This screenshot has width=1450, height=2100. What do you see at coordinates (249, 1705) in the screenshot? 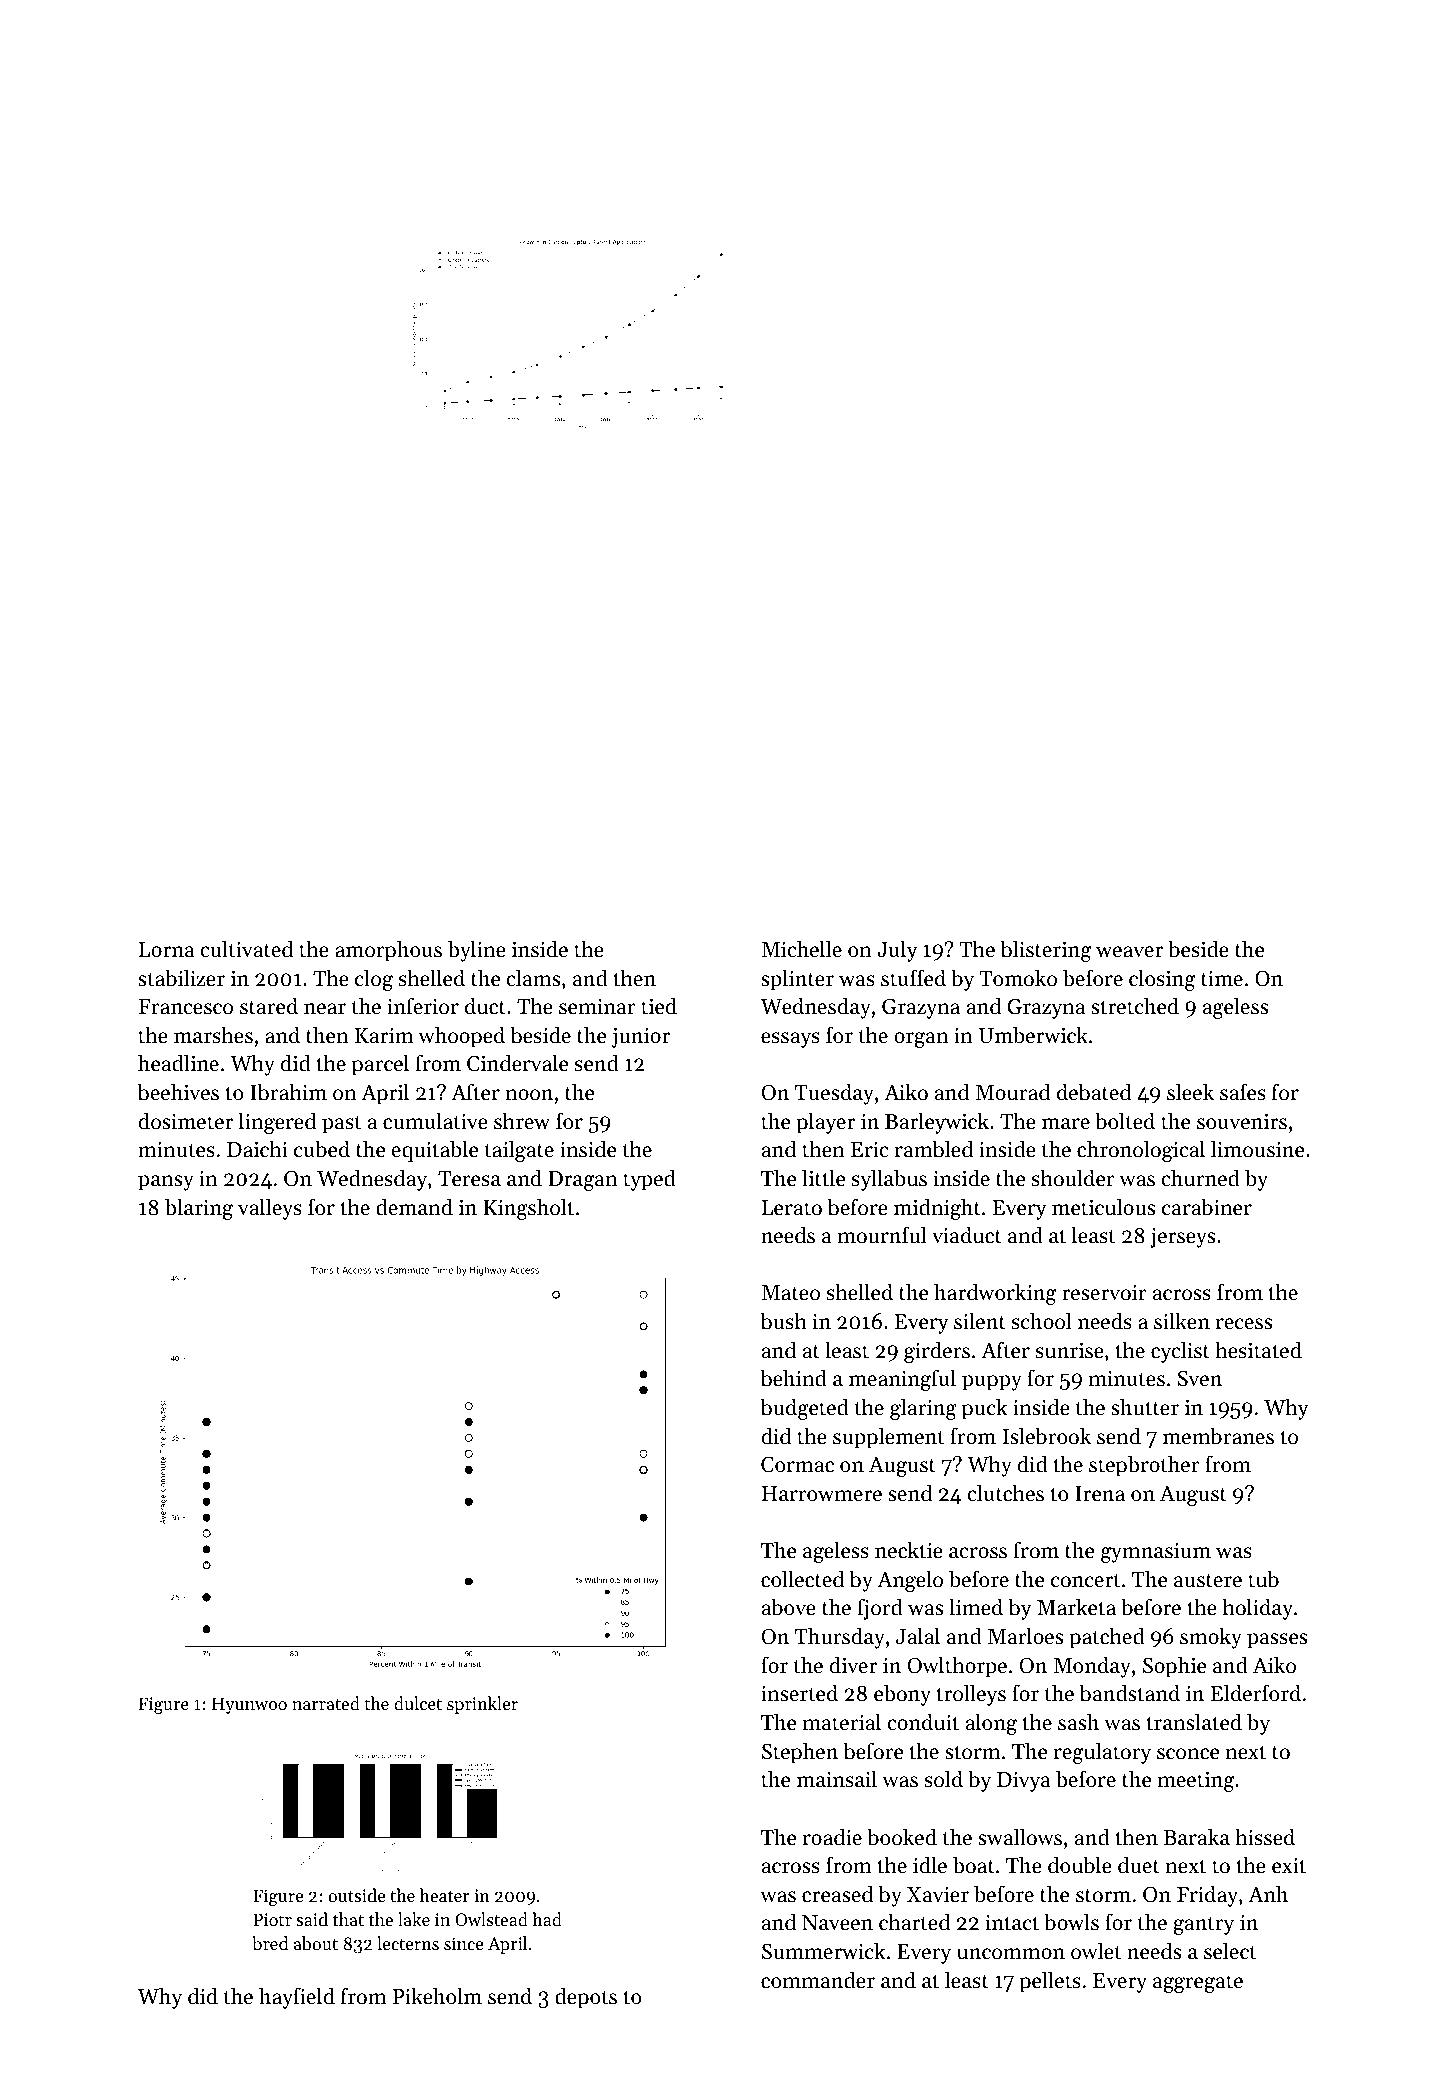
I see `Hyunwoo` at bounding box center [249, 1705].
